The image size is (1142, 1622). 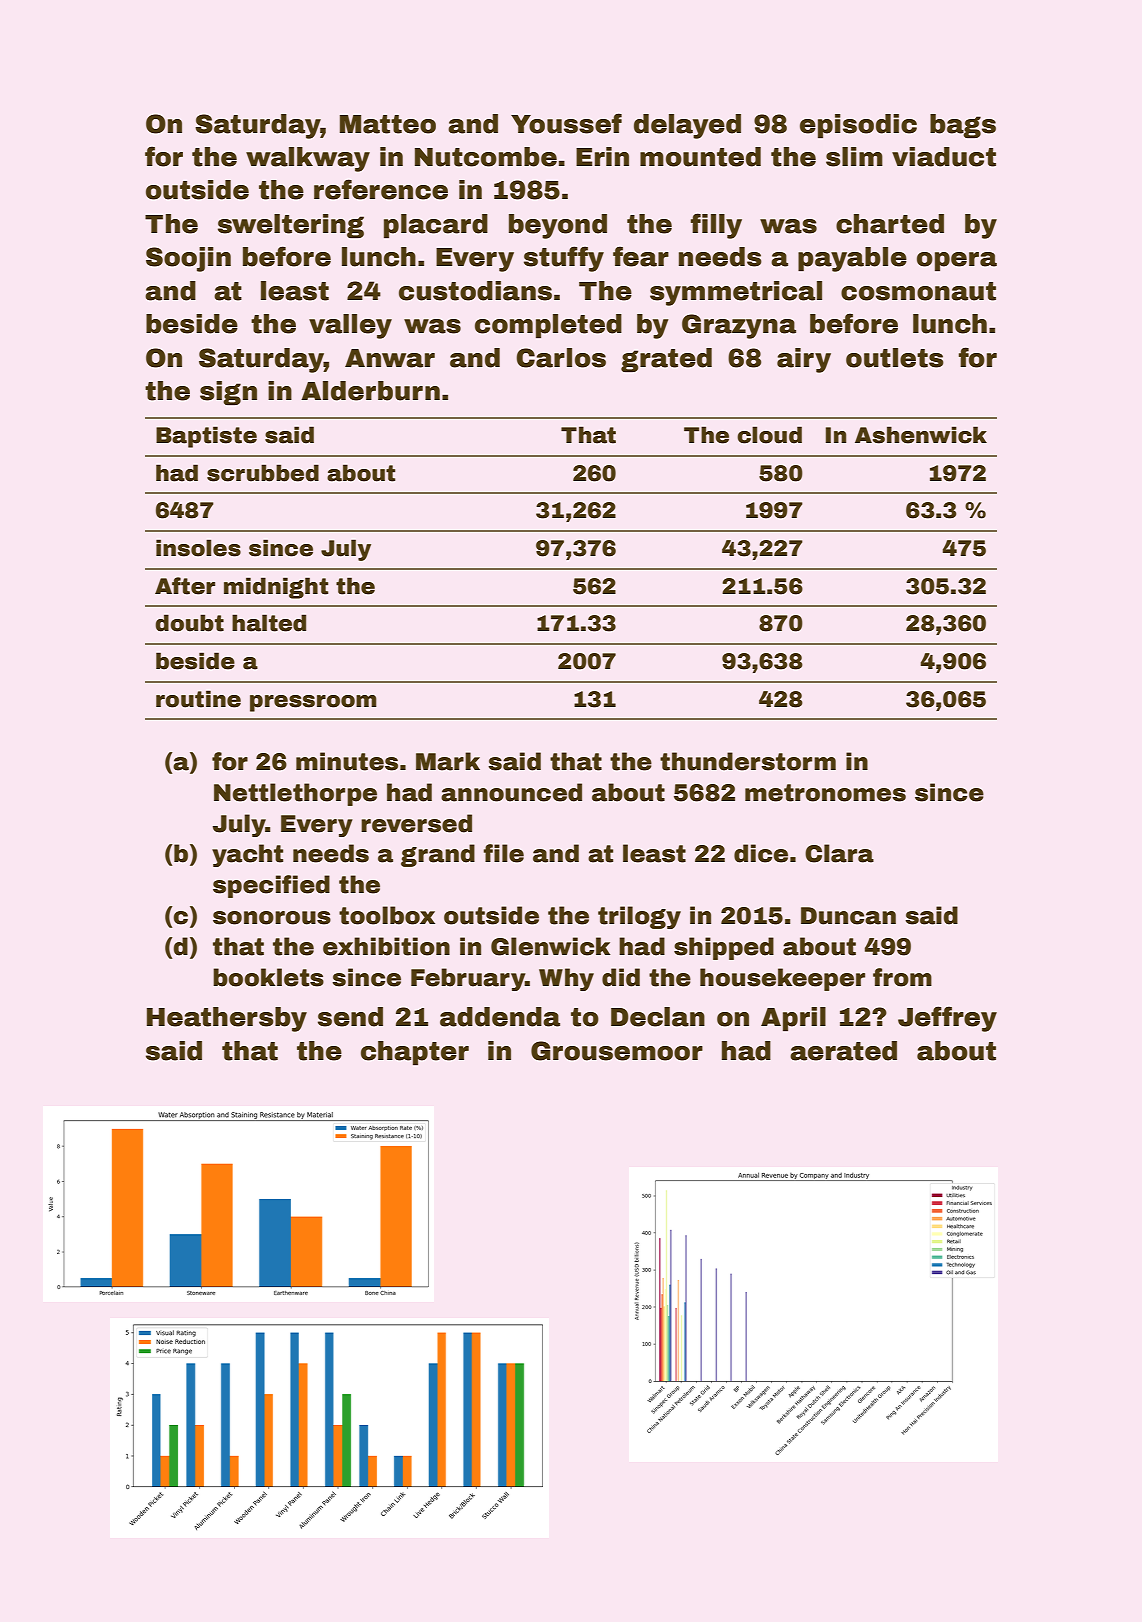 I want to click on Carlos, so click(x=561, y=358).
